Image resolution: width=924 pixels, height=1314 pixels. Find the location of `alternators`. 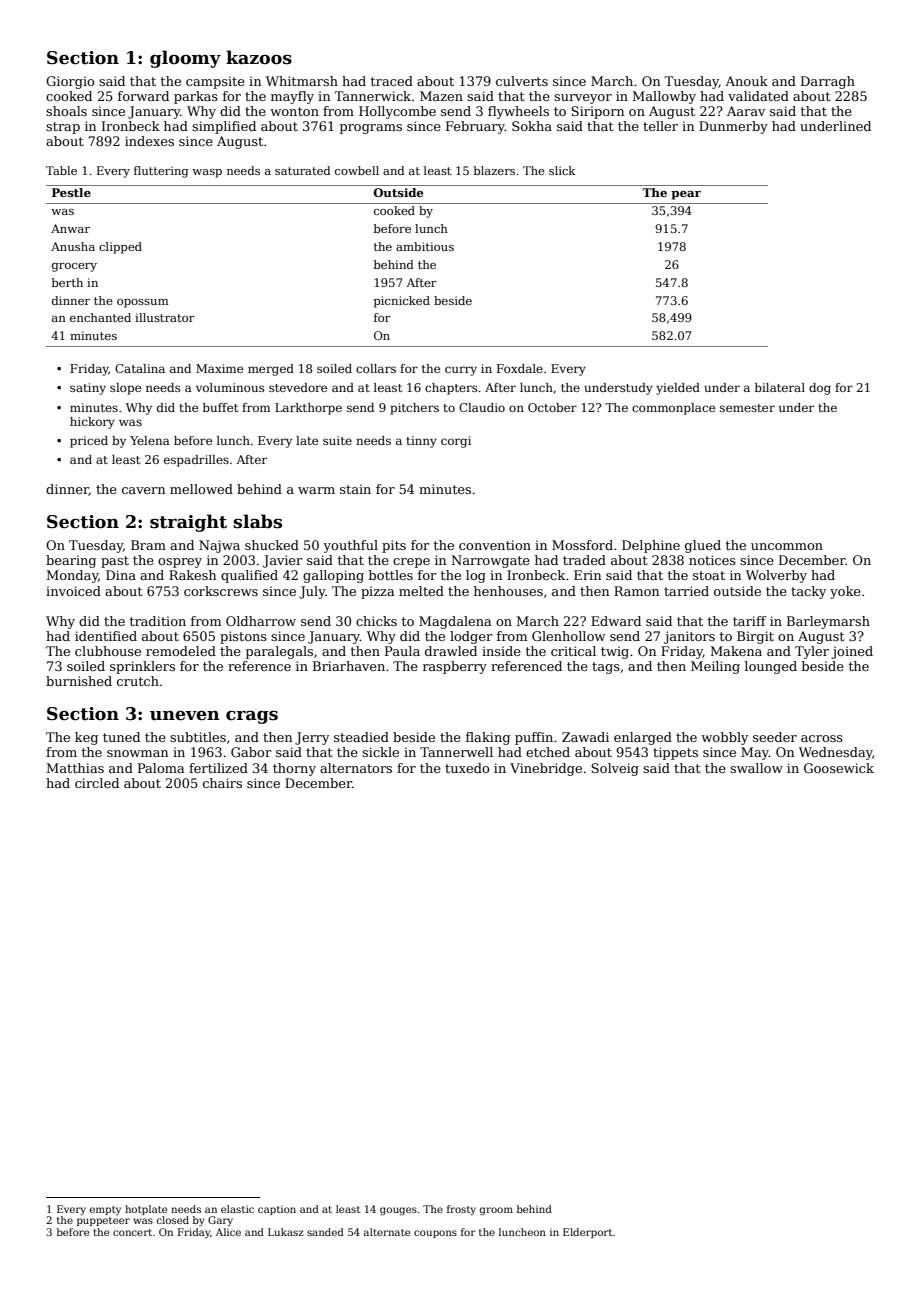

alternators is located at coordinates (356, 768).
